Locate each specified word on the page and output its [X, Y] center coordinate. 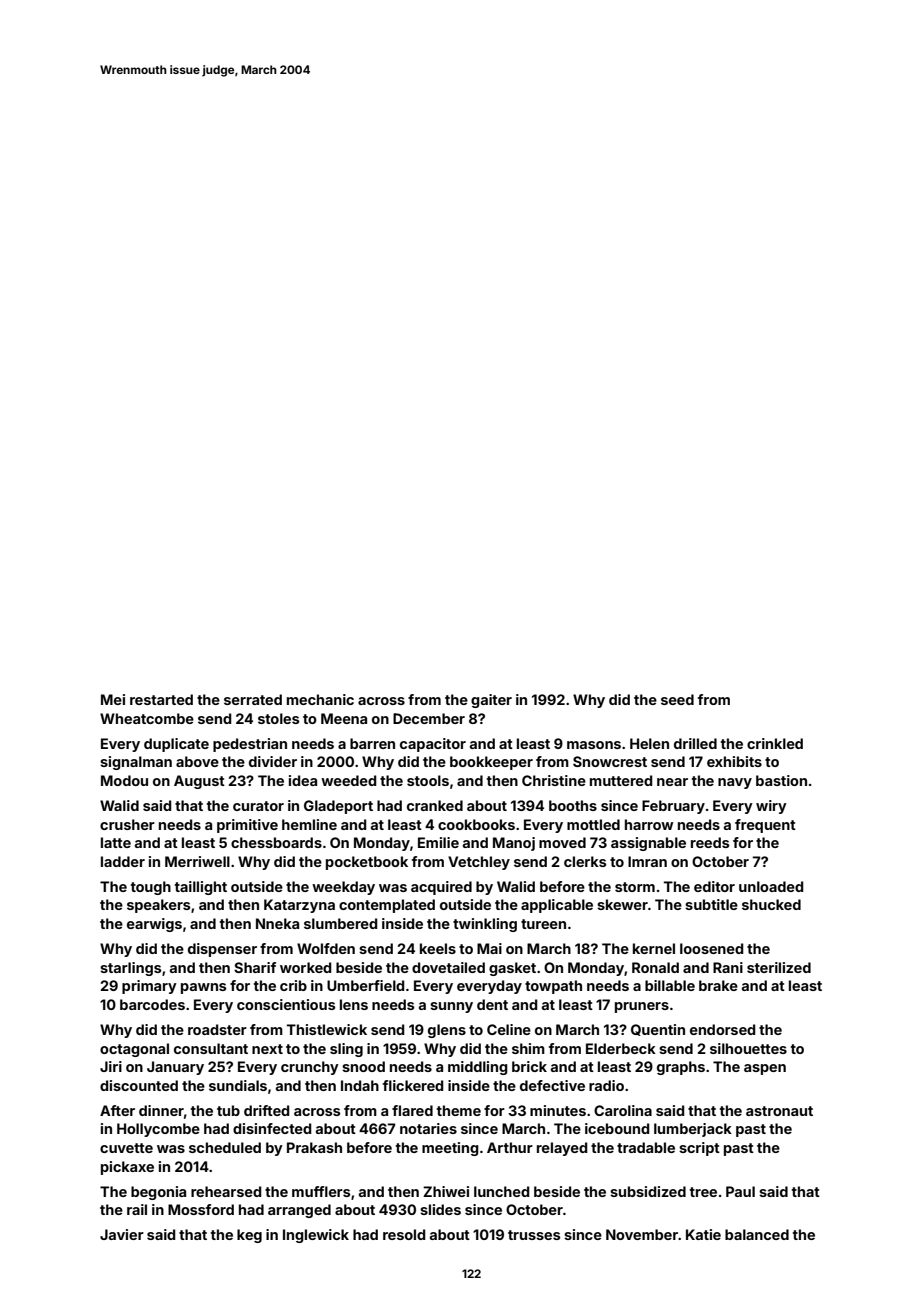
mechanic [320, 699]
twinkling [485, 925]
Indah [360, 1085]
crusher [127, 824]
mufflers [321, 1191]
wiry [771, 807]
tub [228, 1110]
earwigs [154, 925]
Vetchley [479, 863]
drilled [695, 743]
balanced [757, 1234]
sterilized [779, 967]
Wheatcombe [147, 718]
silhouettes [748, 1048]
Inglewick [316, 1236]
